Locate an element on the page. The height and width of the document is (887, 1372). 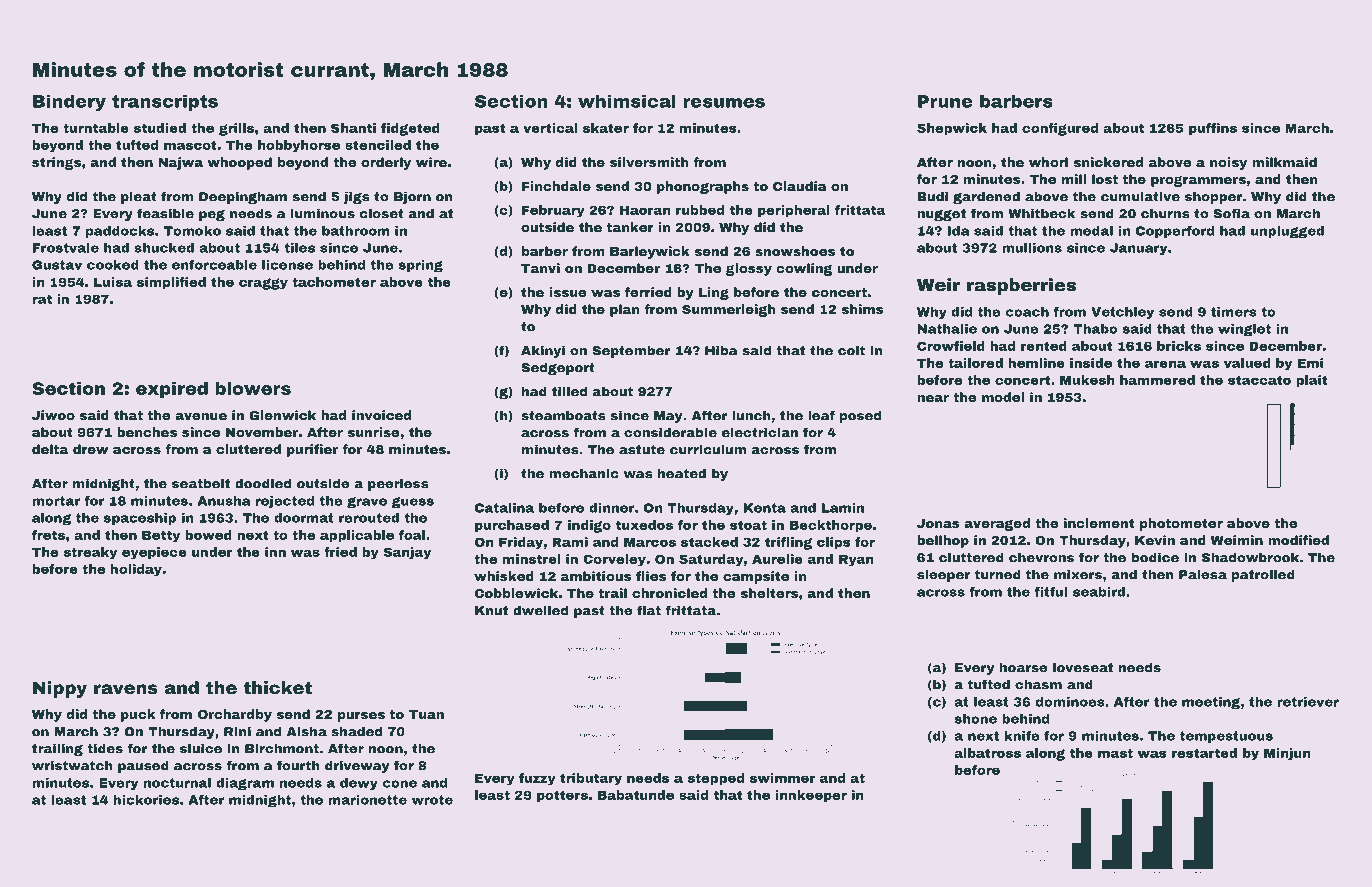
Tuan is located at coordinates (426, 714).
